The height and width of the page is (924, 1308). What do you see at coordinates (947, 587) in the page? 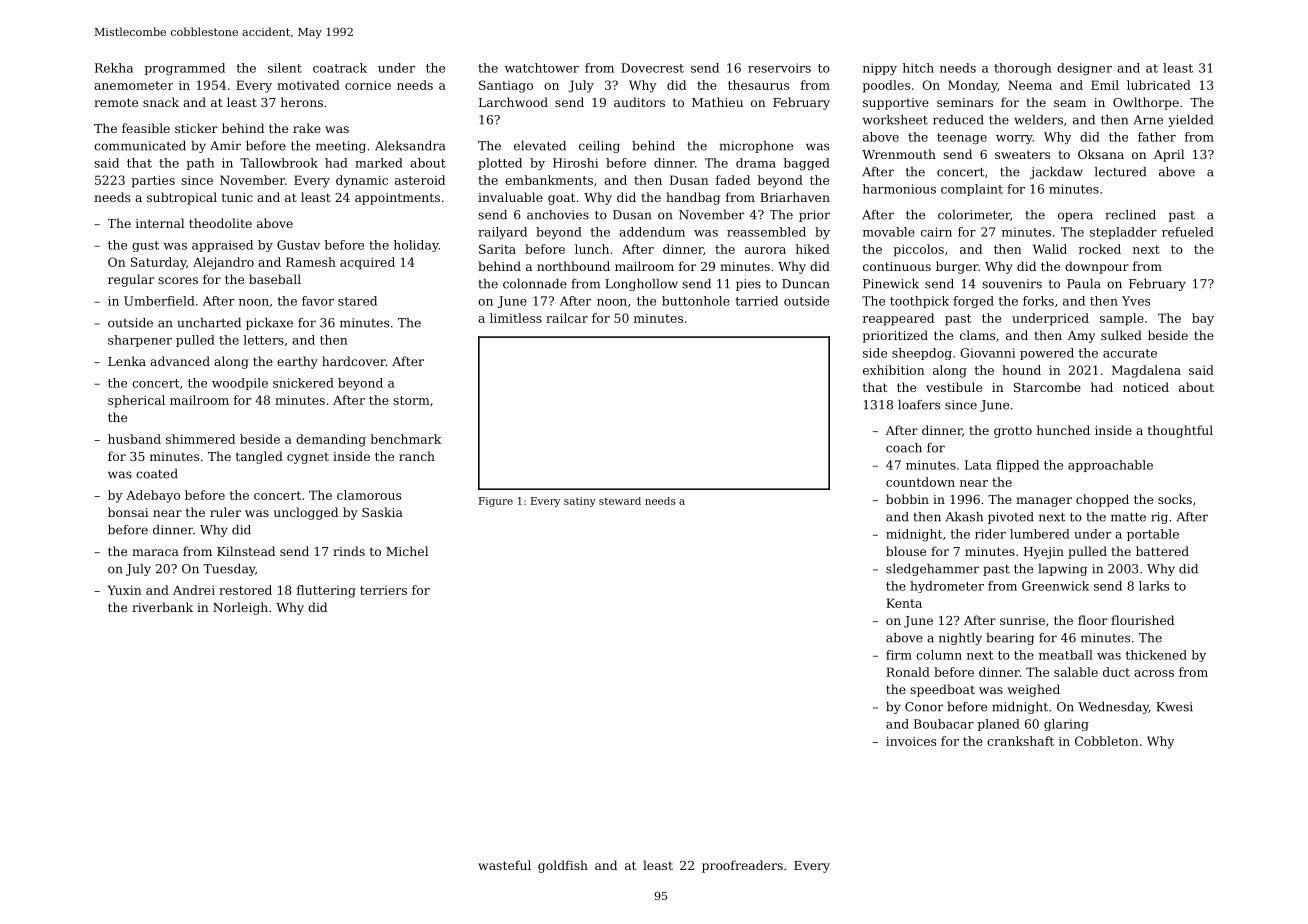
I see `hydrometer` at bounding box center [947, 587].
